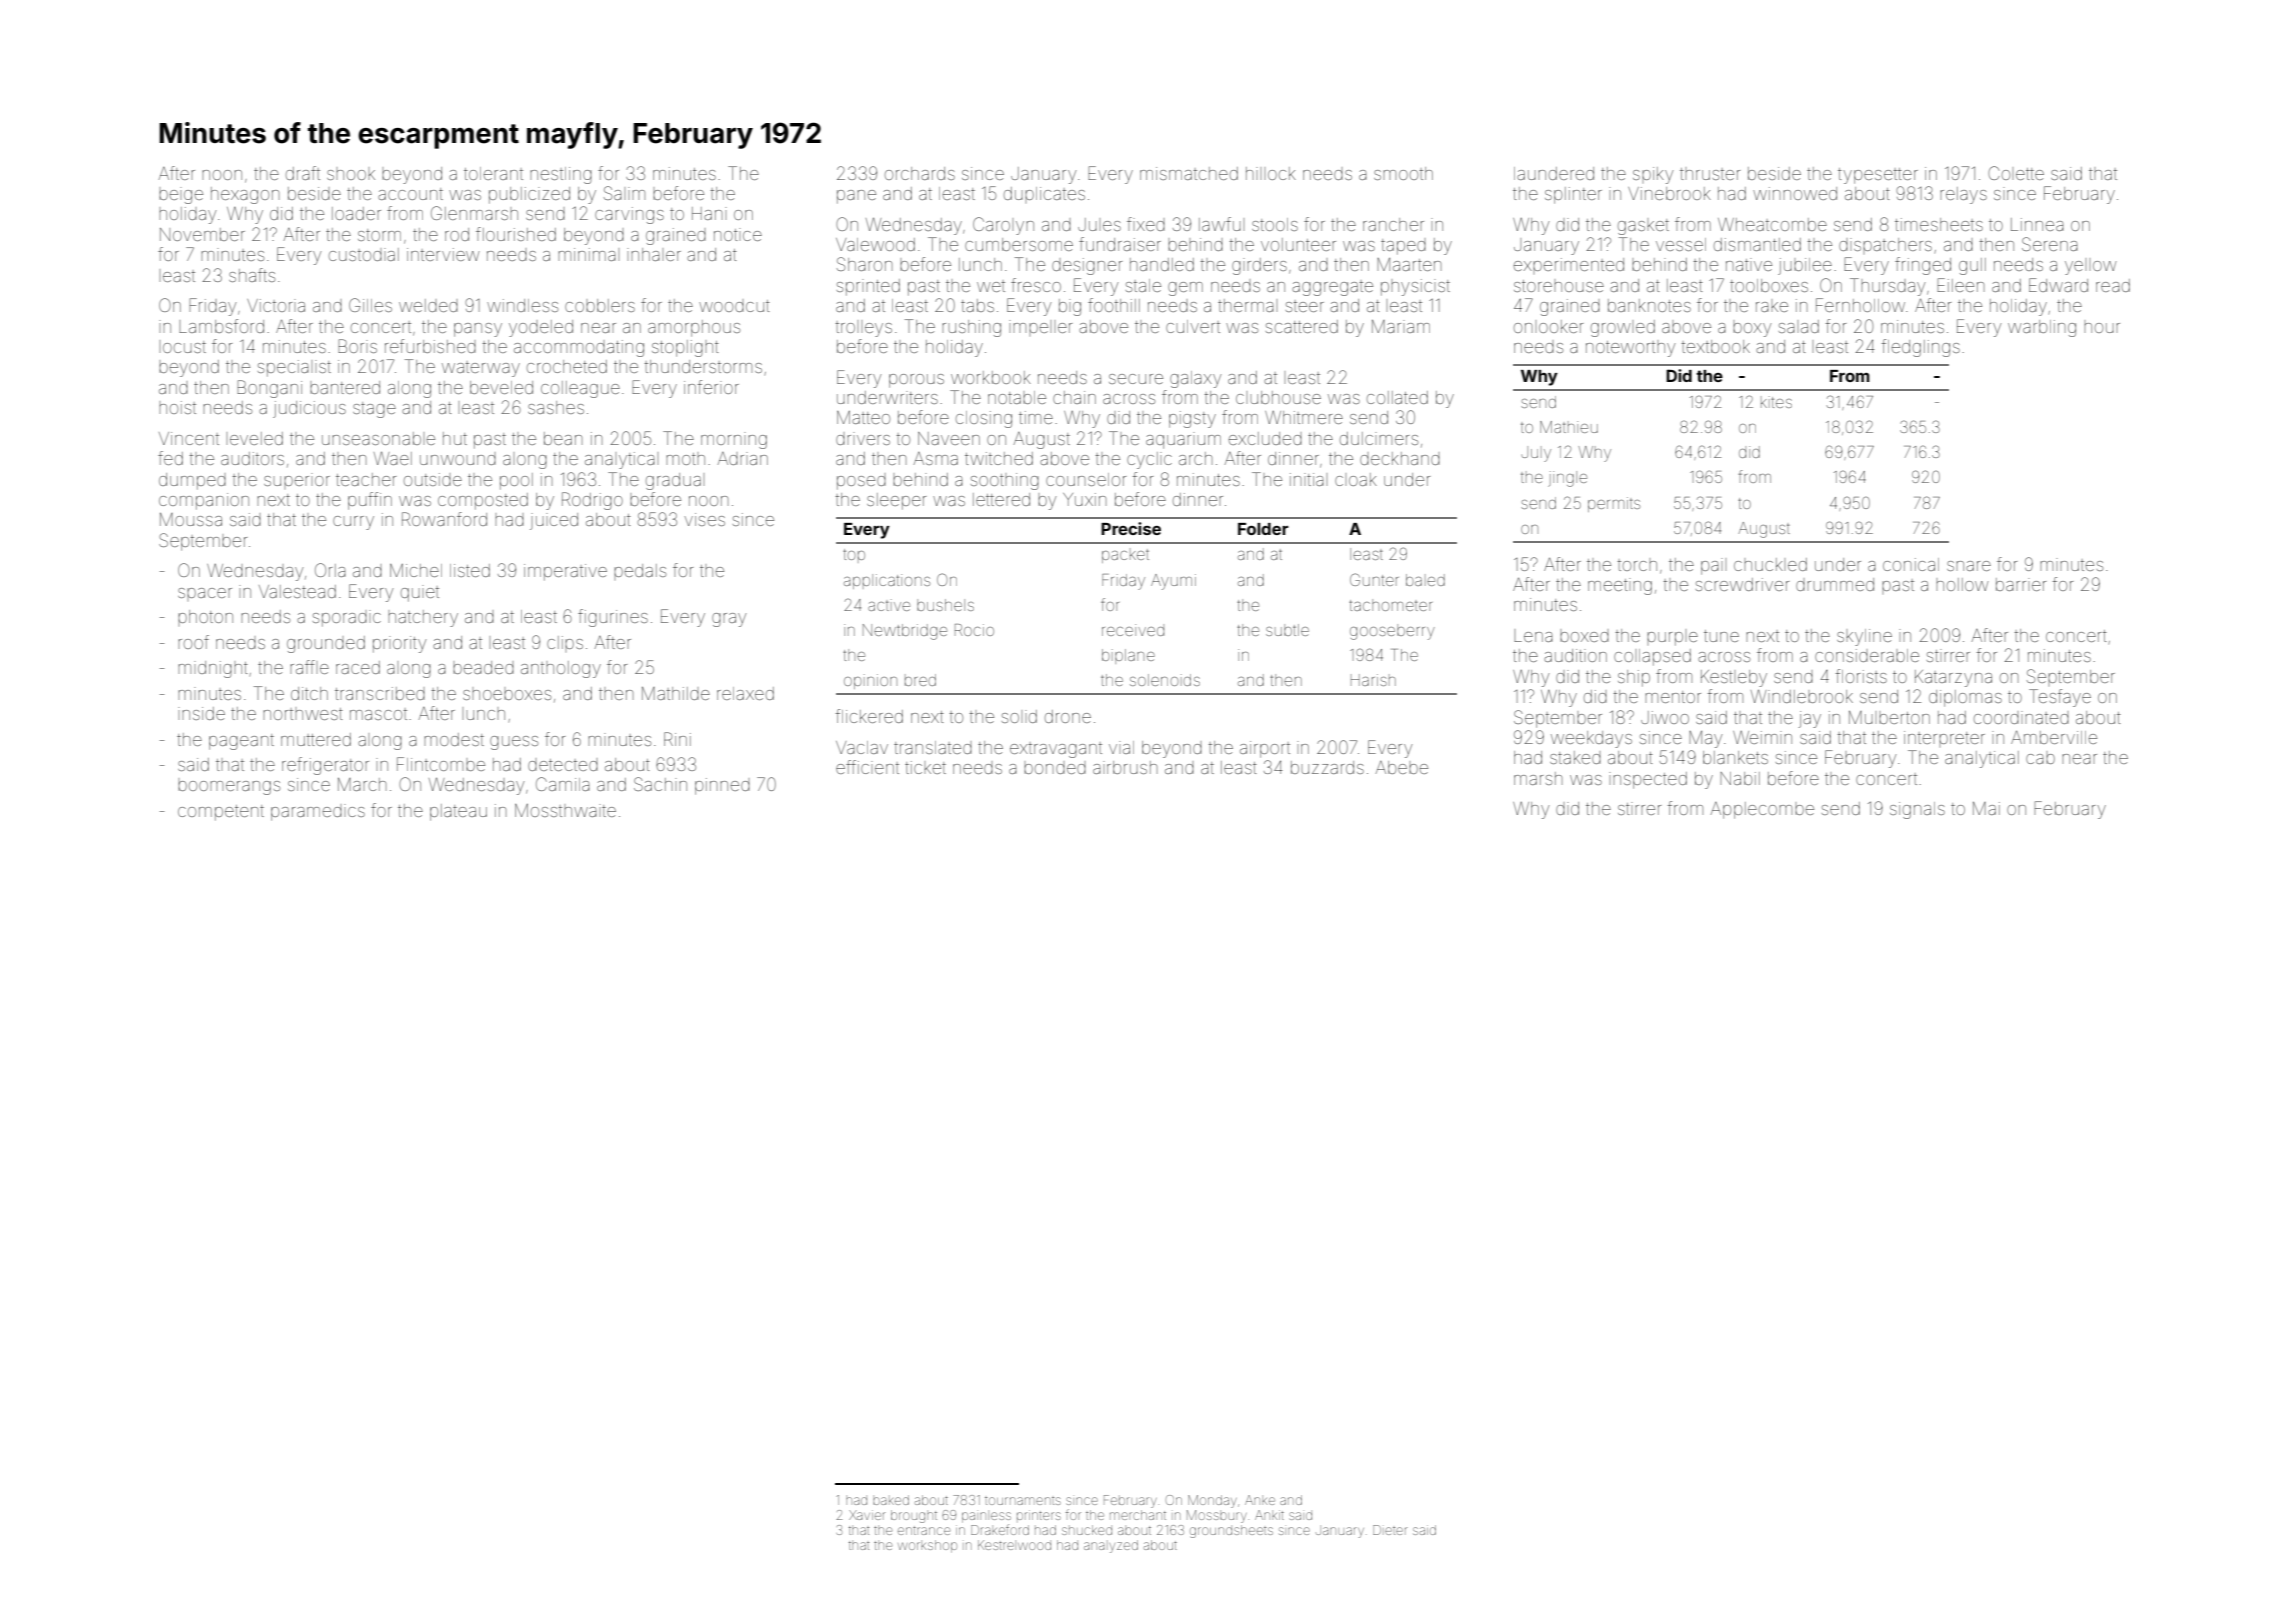 The height and width of the page is (1620, 2292). I want to click on read, so click(2113, 285).
